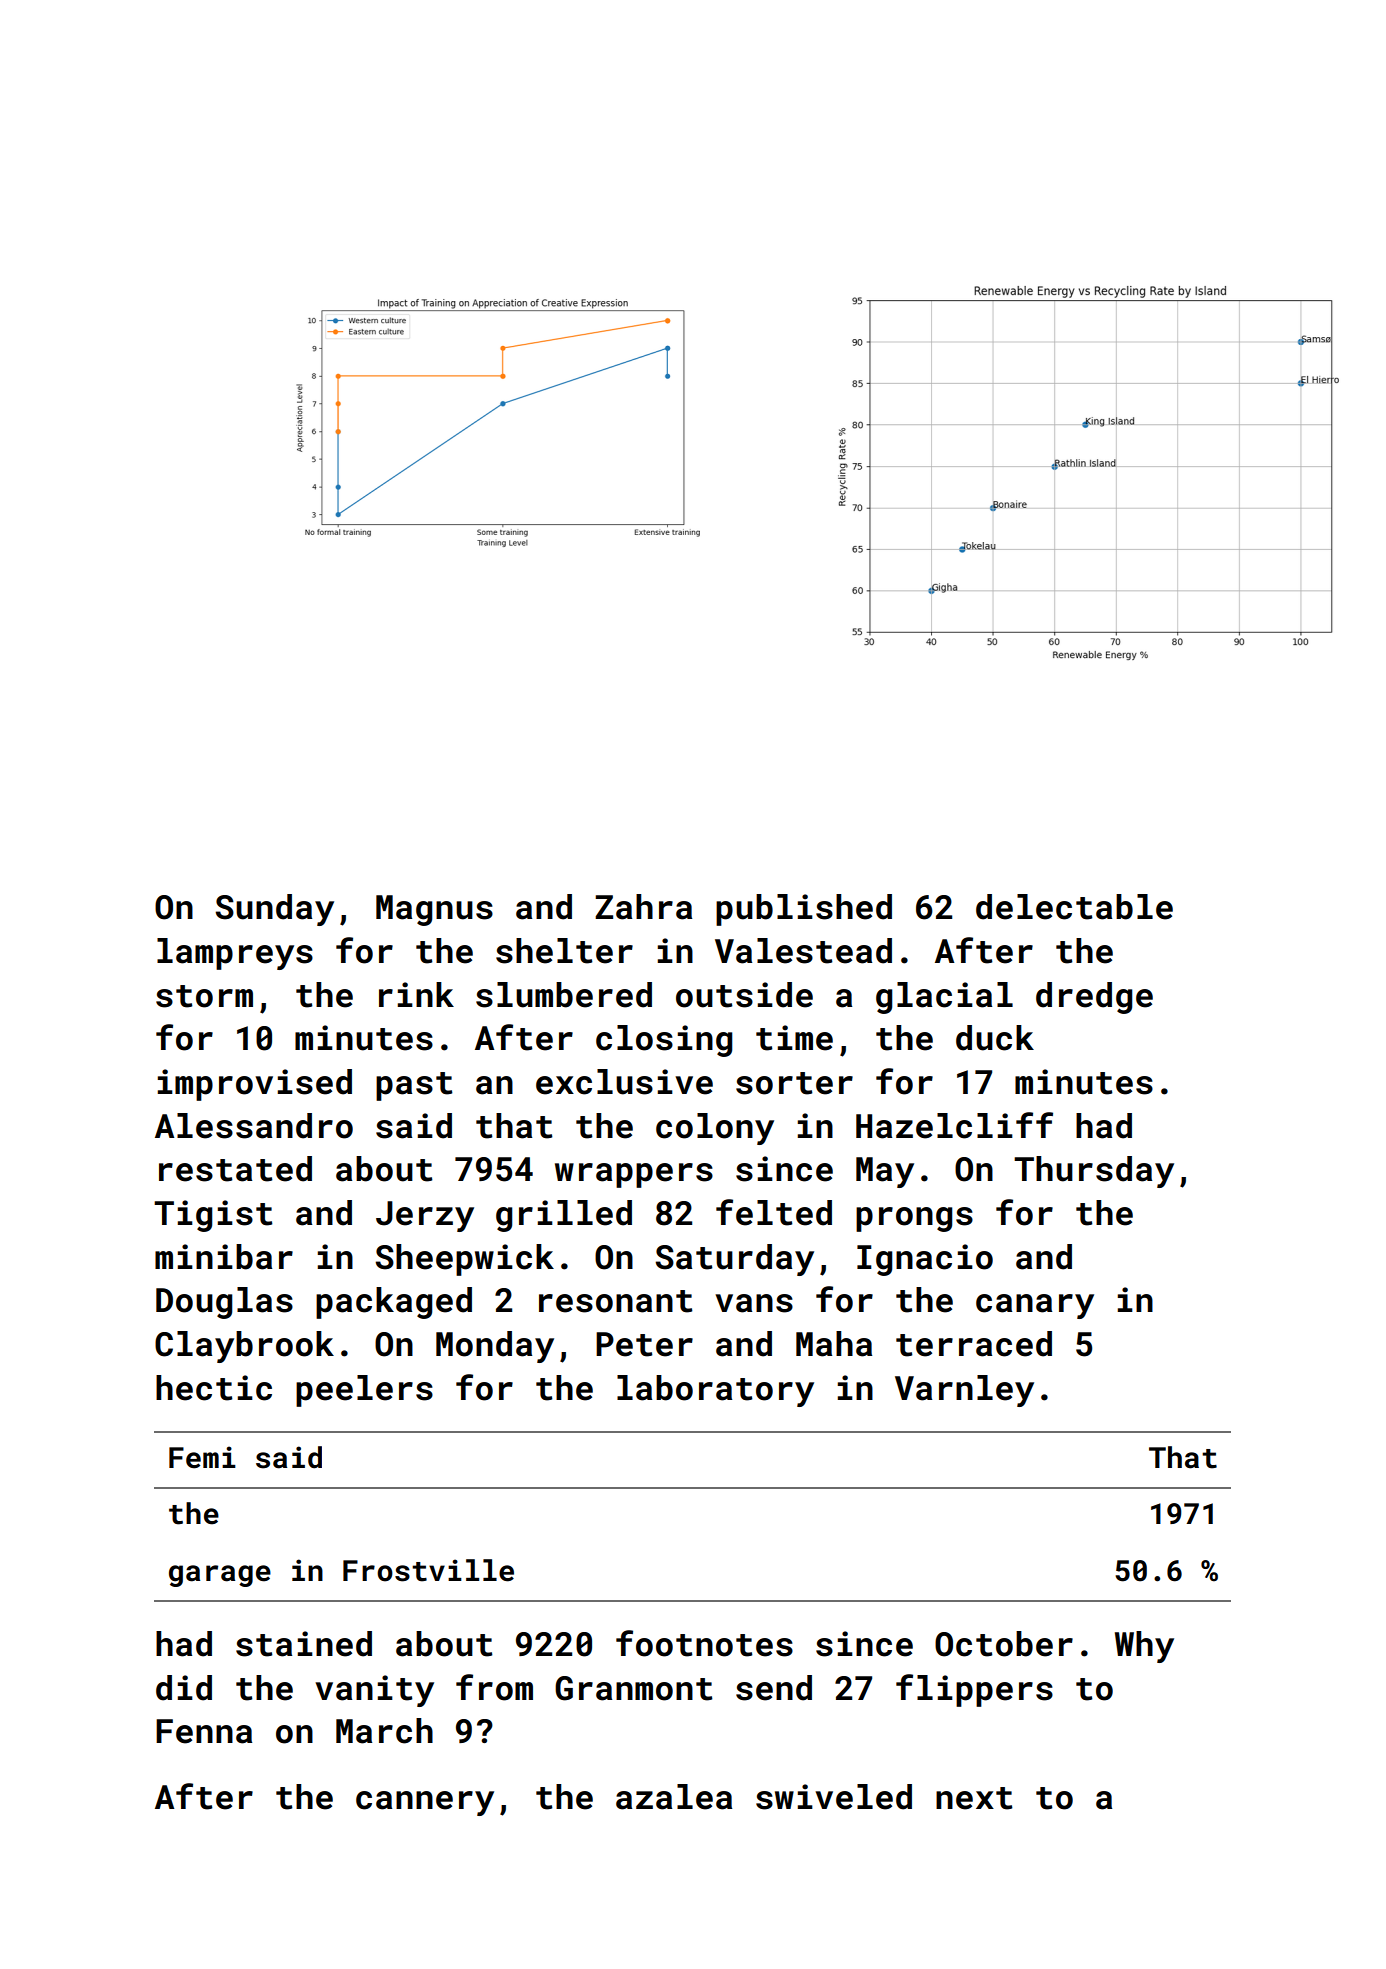 The width and height of the page is (1386, 1969). What do you see at coordinates (434, 910) in the page?
I see `Magnus` at bounding box center [434, 910].
